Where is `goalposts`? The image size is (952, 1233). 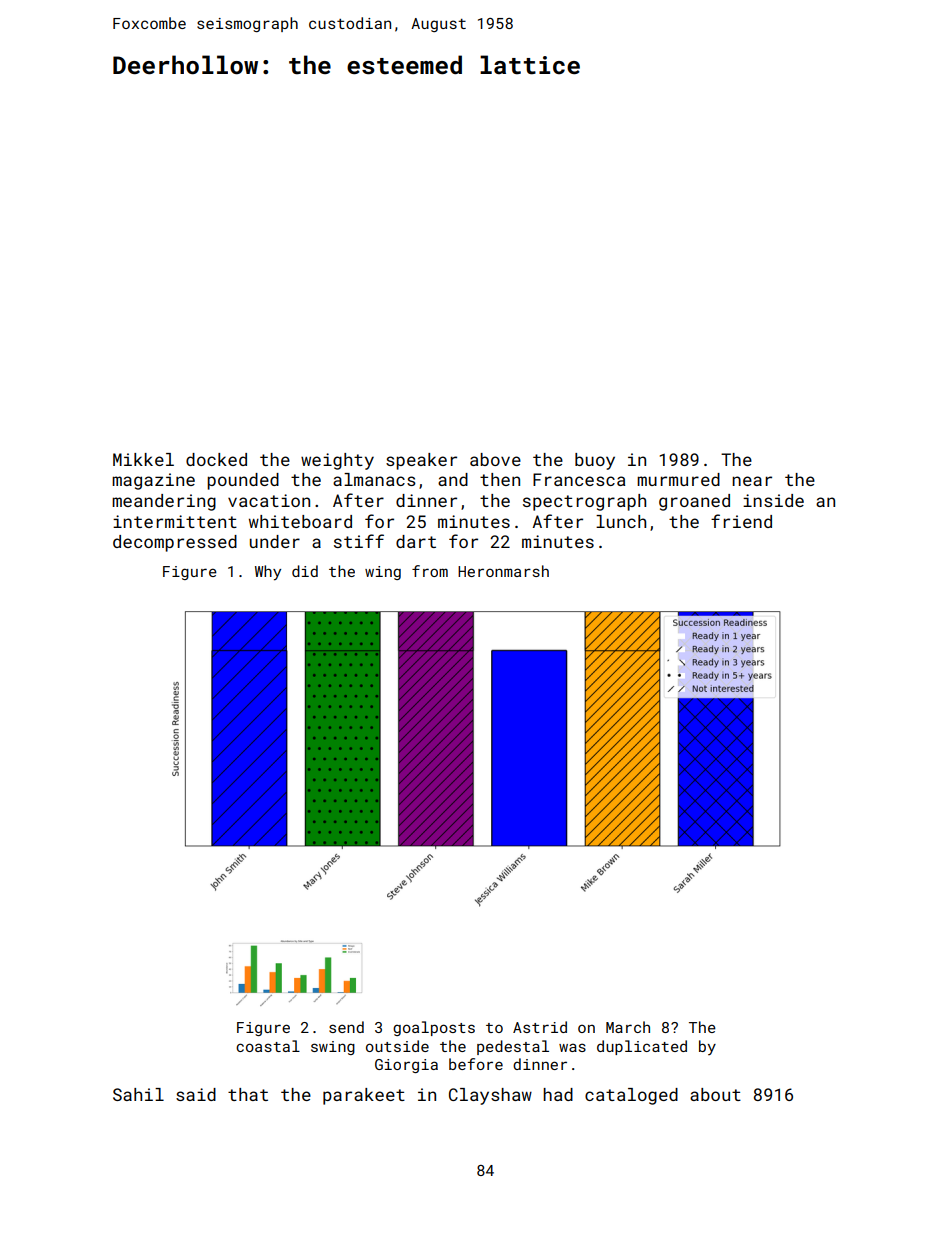 goalposts is located at coordinates (434, 1028).
